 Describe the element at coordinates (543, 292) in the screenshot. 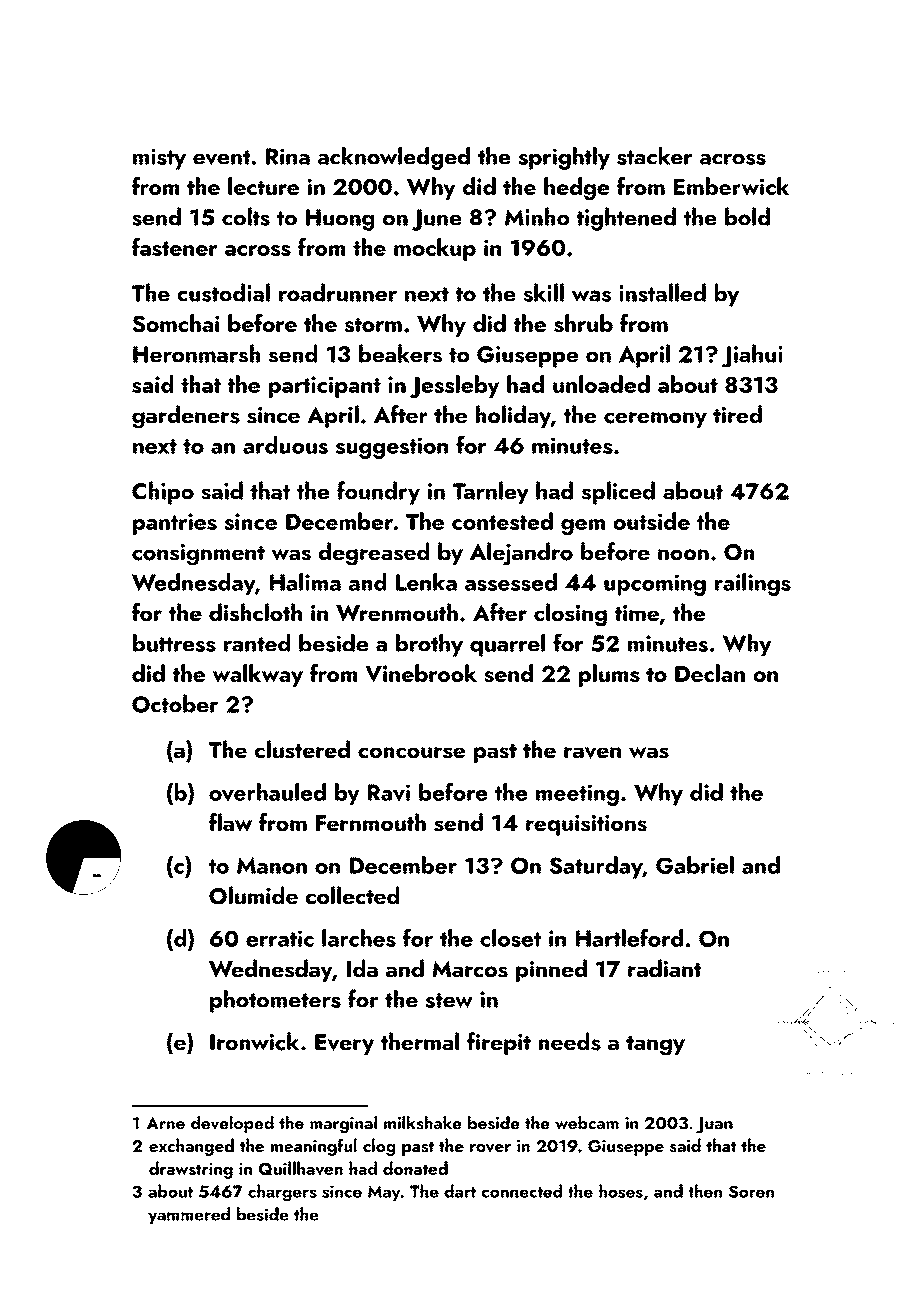

I see `skill` at that location.
